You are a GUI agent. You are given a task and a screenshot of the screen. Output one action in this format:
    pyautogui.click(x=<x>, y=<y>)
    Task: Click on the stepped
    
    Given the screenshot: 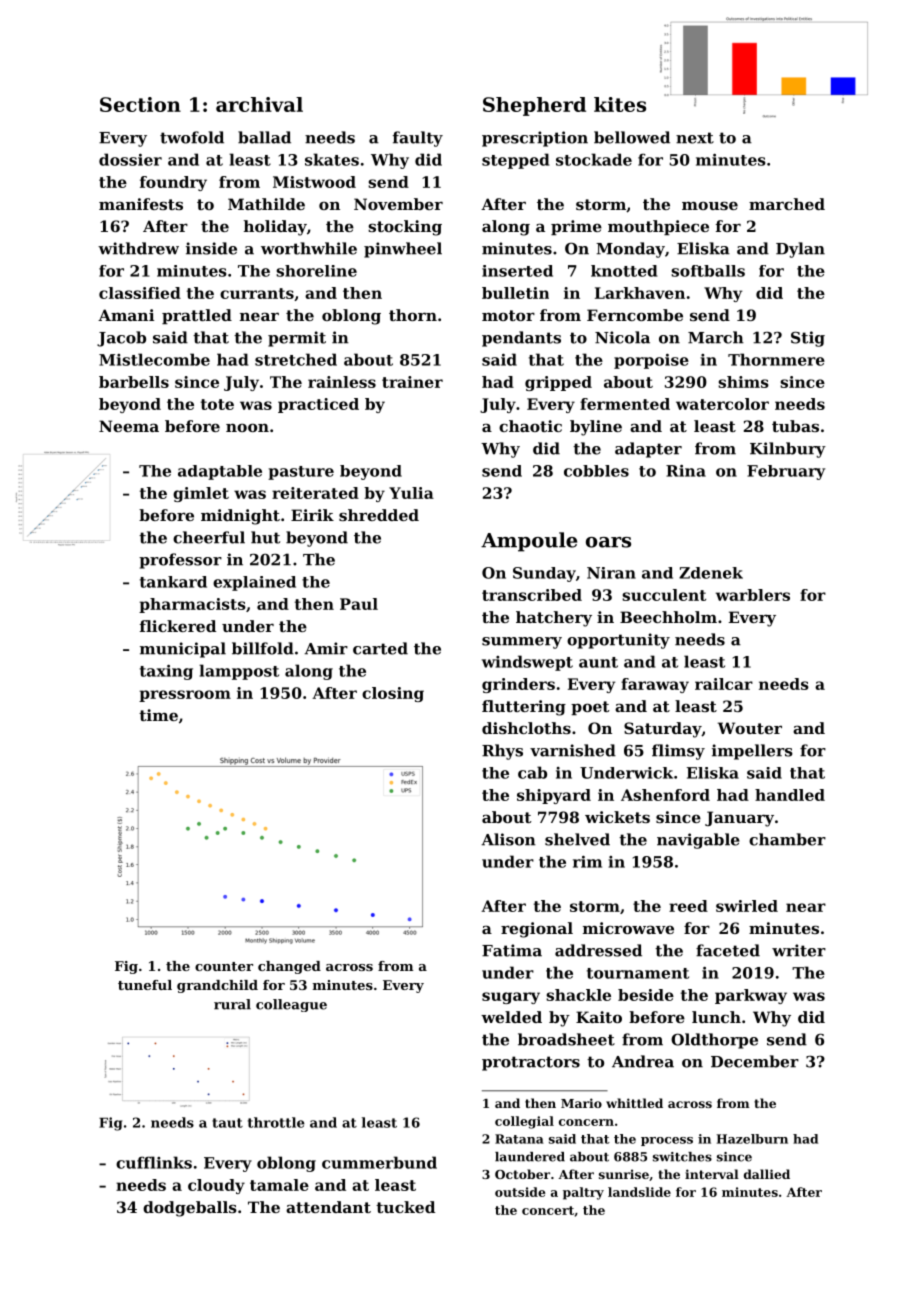 What is the action you would take?
    pyautogui.click(x=515, y=161)
